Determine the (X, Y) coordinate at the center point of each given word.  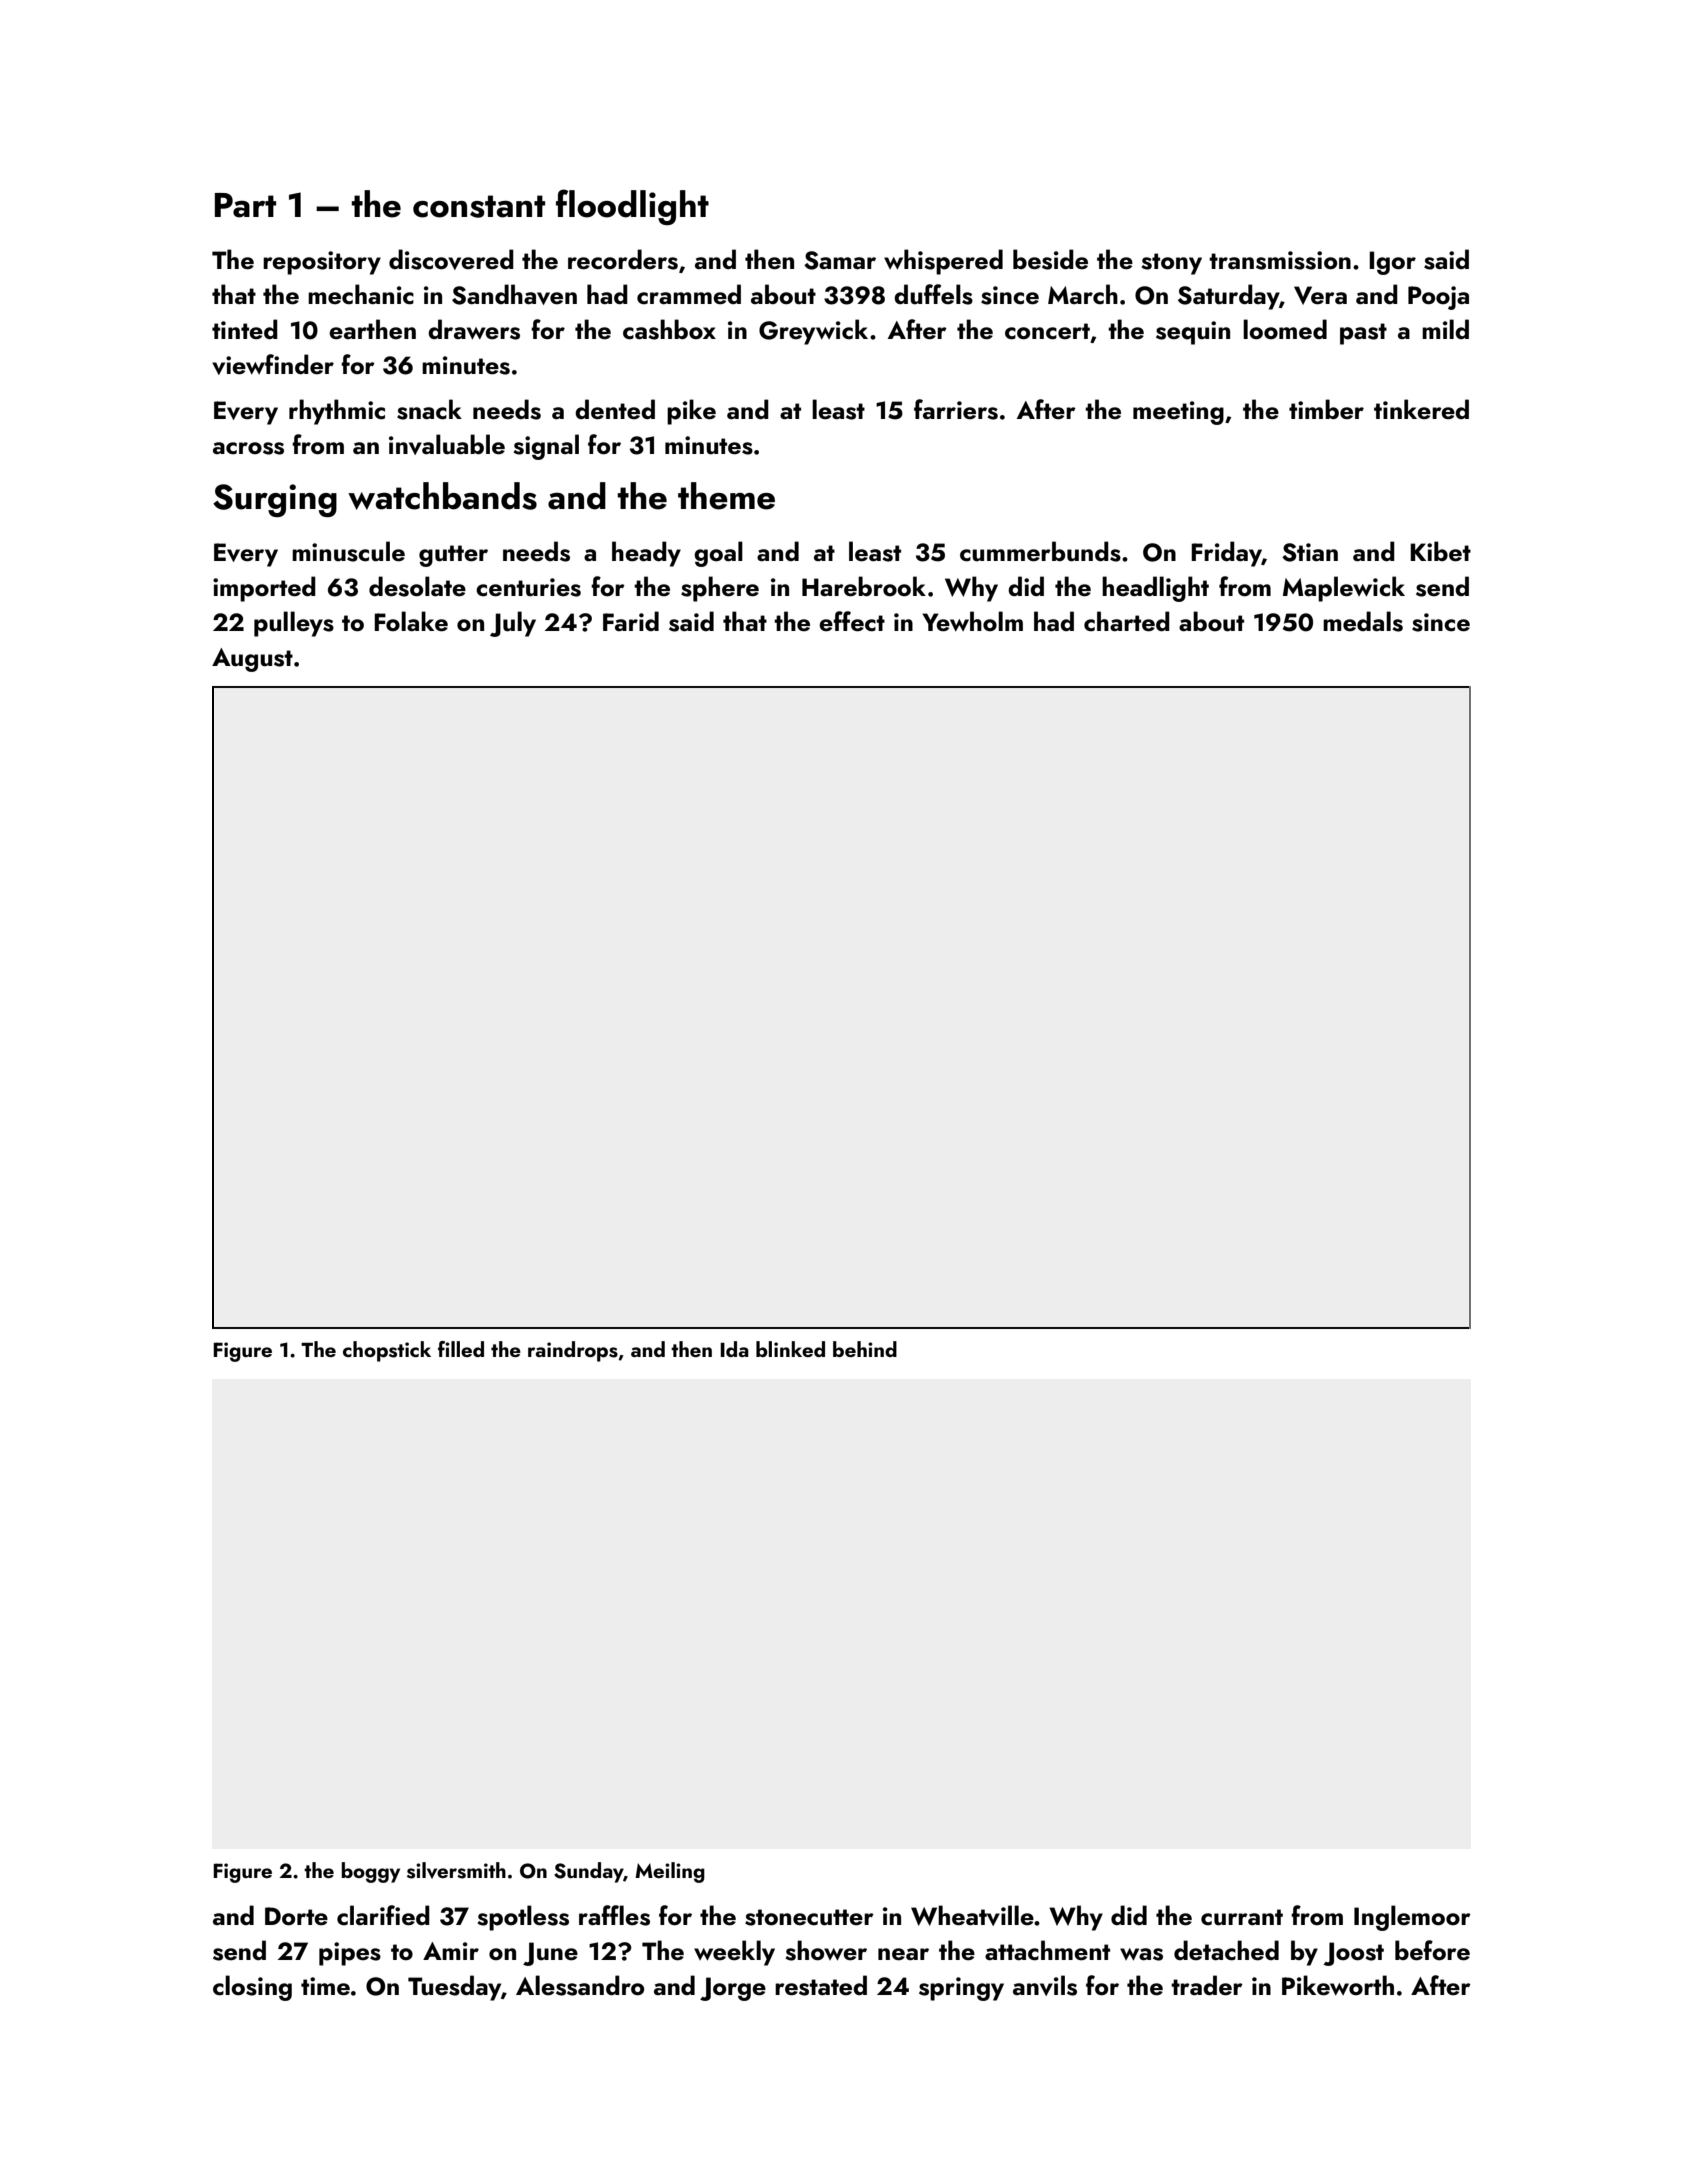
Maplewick (1344, 589)
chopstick (387, 1351)
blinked (790, 1349)
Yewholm (972, 621)
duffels (933, 294)
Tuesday (454, 1988)
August (252, 660)
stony (1171, 264)
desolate (417, 586)
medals (1363, 621)
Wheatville (972, 1915)
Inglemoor (1412, 1918)
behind (865, 1349)
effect (852, 621)
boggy (370, 1872)
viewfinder (273, 364)
